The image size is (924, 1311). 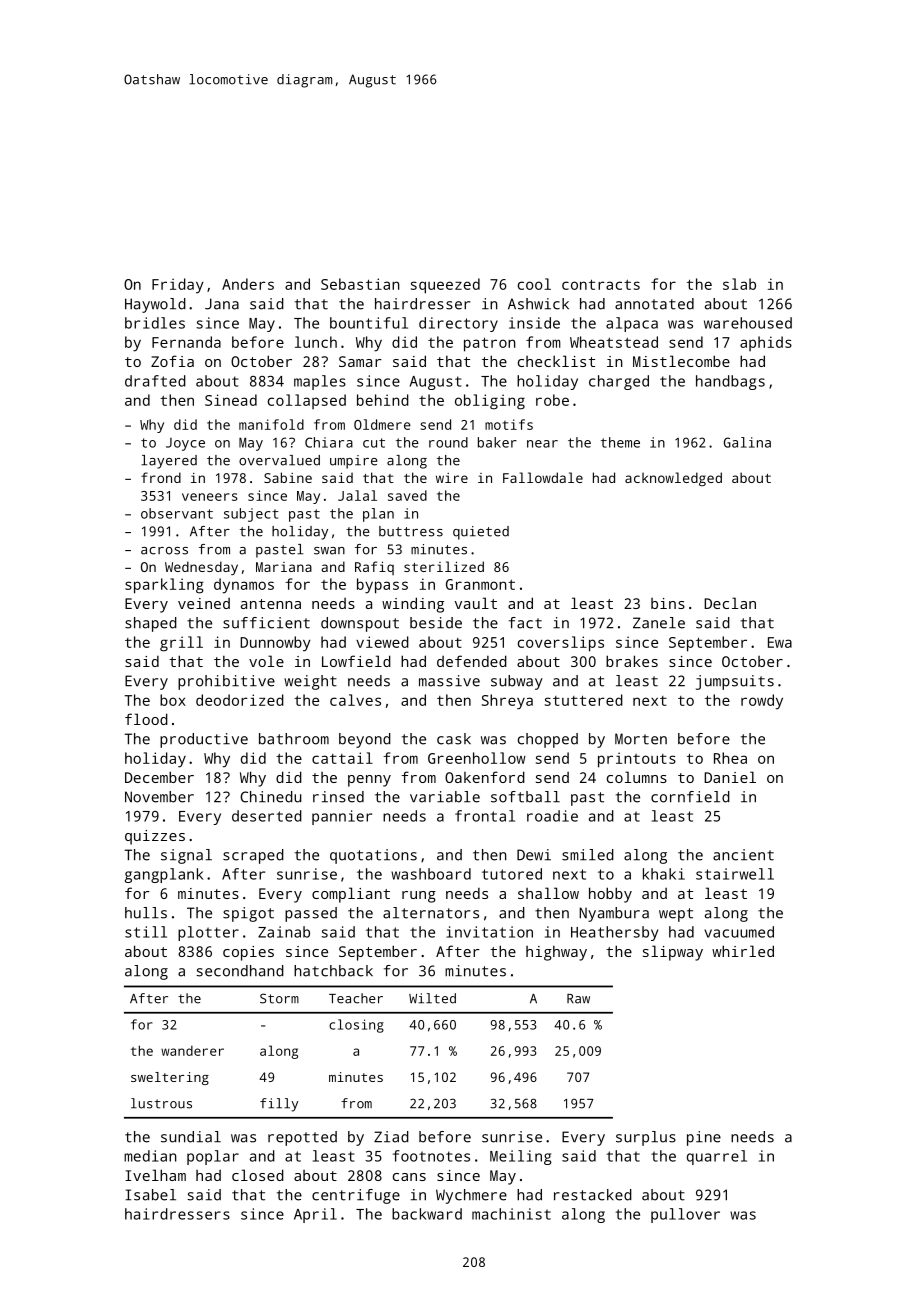 I want to click on backward, so click(x=427, y=1214).
